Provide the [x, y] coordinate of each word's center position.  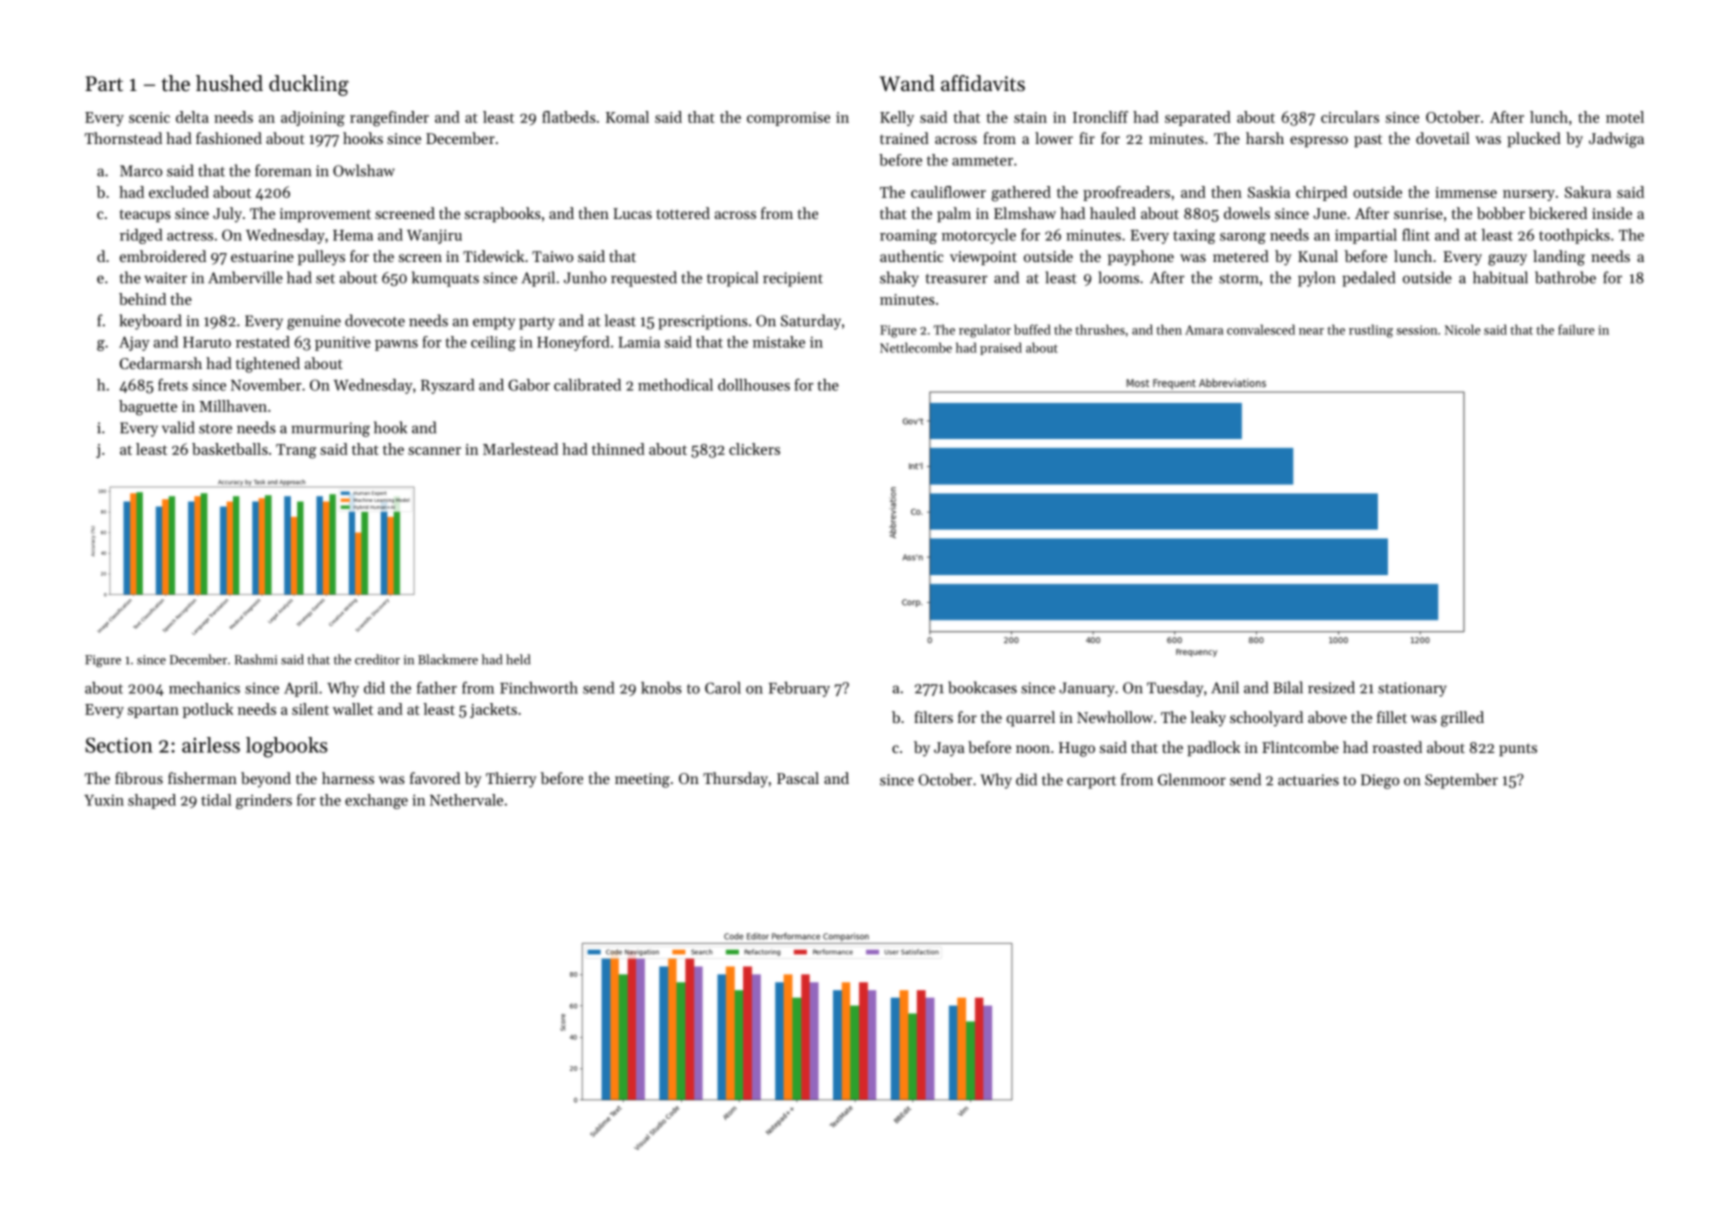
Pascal [798, 778]
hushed [229, 83]
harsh [1265, 138]
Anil [1225, 687]
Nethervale [466, 800]
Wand [907, 83]
